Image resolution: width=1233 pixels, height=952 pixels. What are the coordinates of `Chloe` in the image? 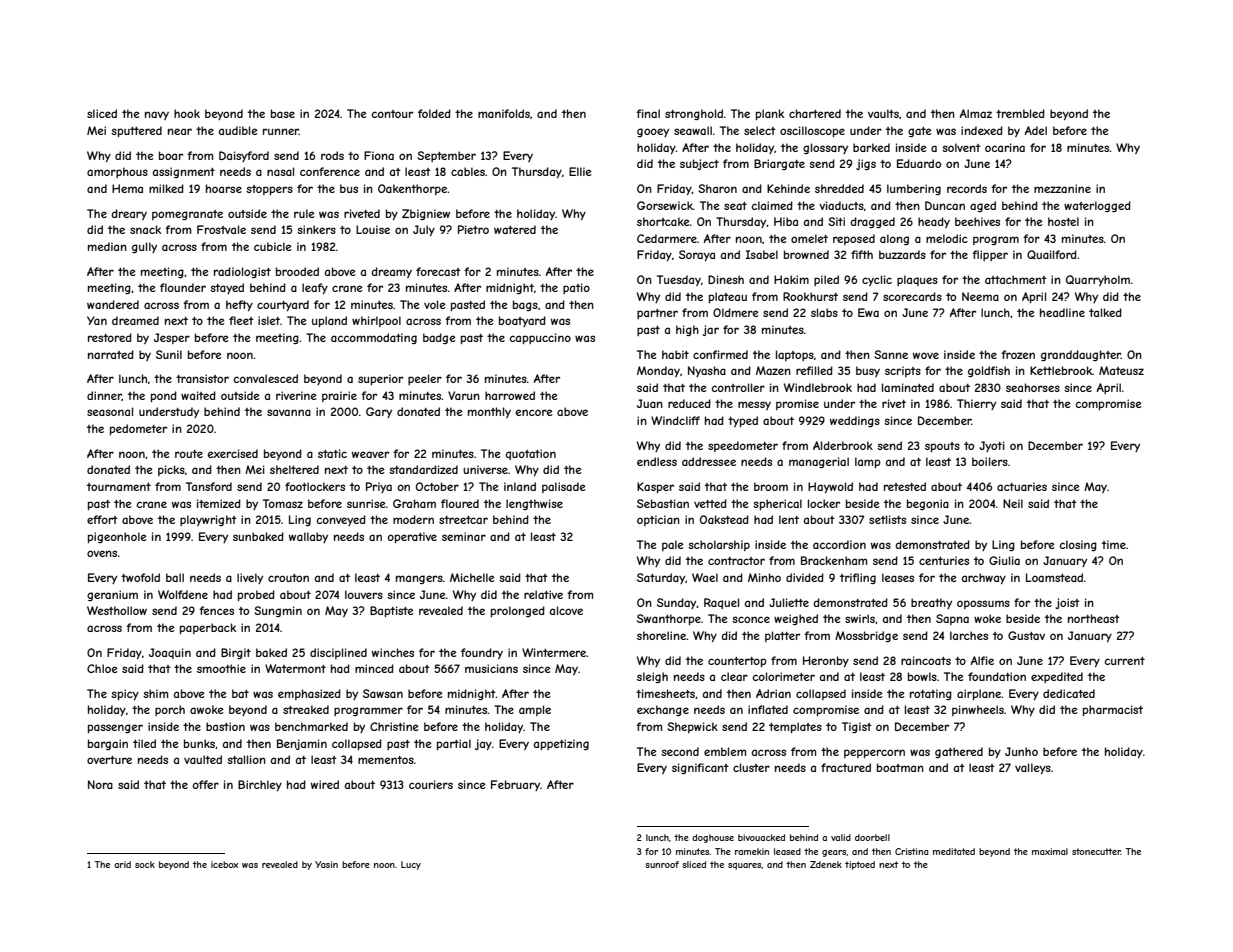 It's located at (102, 668).
